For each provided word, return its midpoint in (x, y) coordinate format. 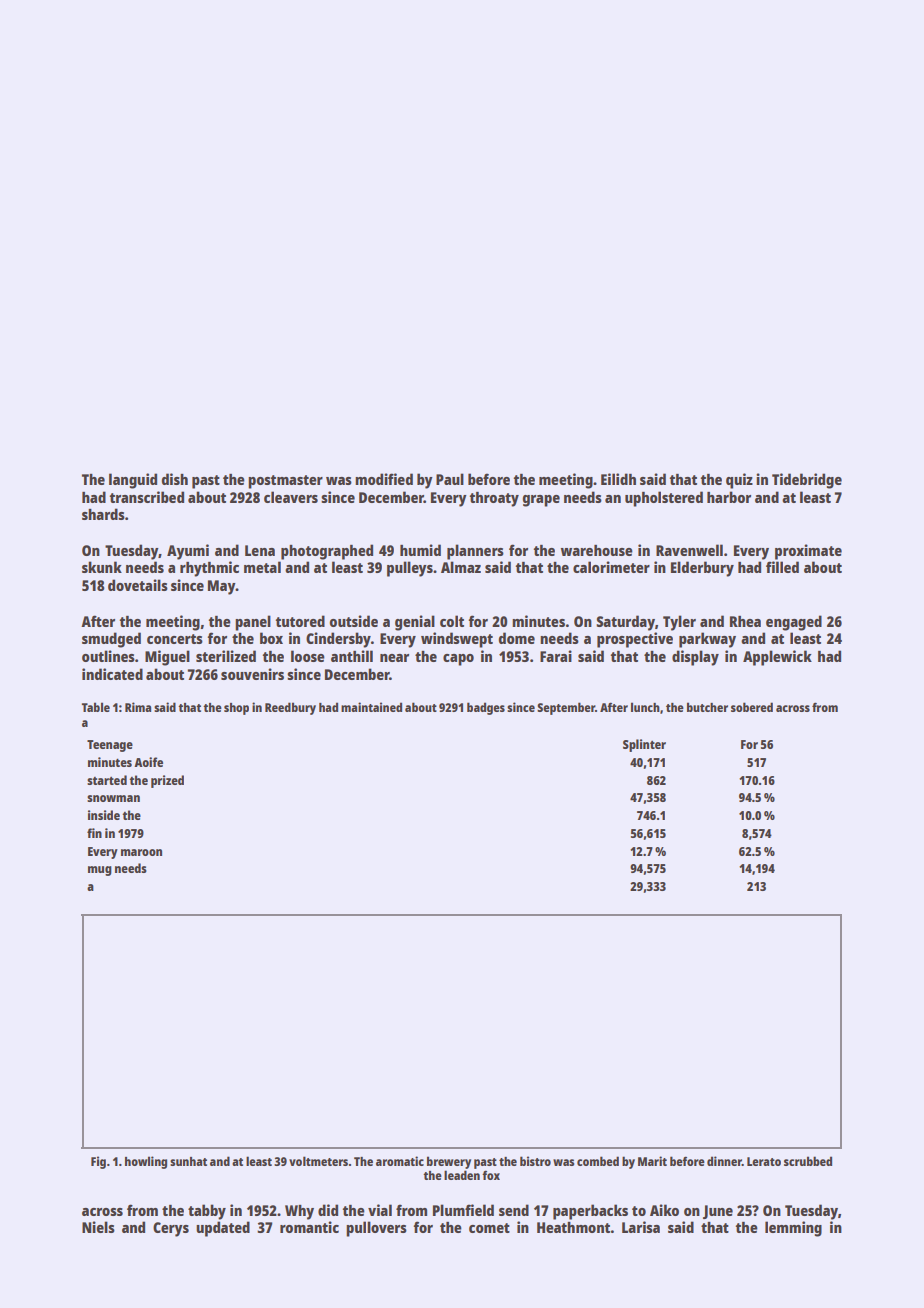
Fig (98, 1162)
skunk (102, 567)
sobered (752, 707)
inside (104, 815)
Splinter (644, 745)
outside (353, 621)
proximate (808, 552)
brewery (449, 1162)
